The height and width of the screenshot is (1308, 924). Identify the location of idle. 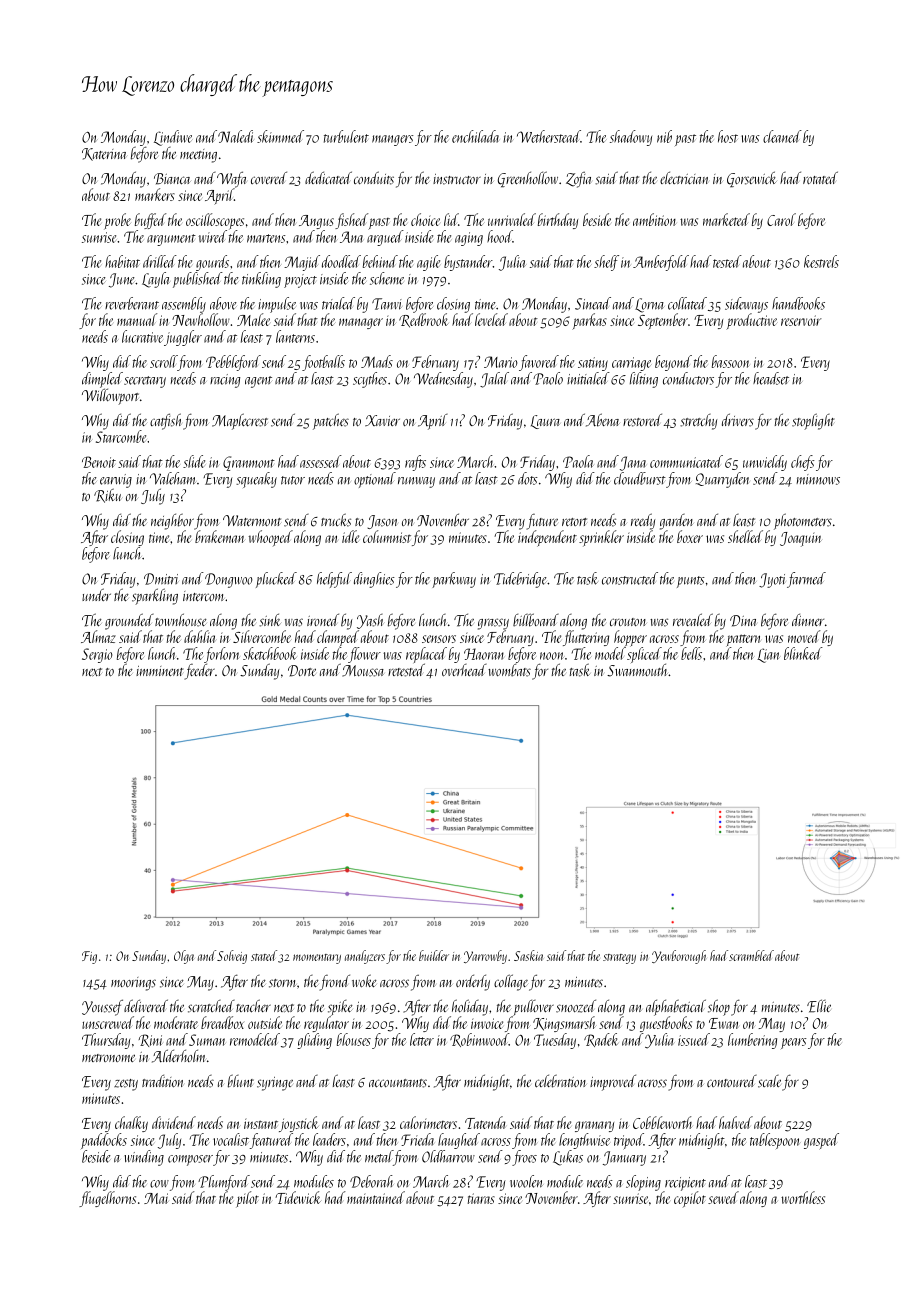
(350, 536).
